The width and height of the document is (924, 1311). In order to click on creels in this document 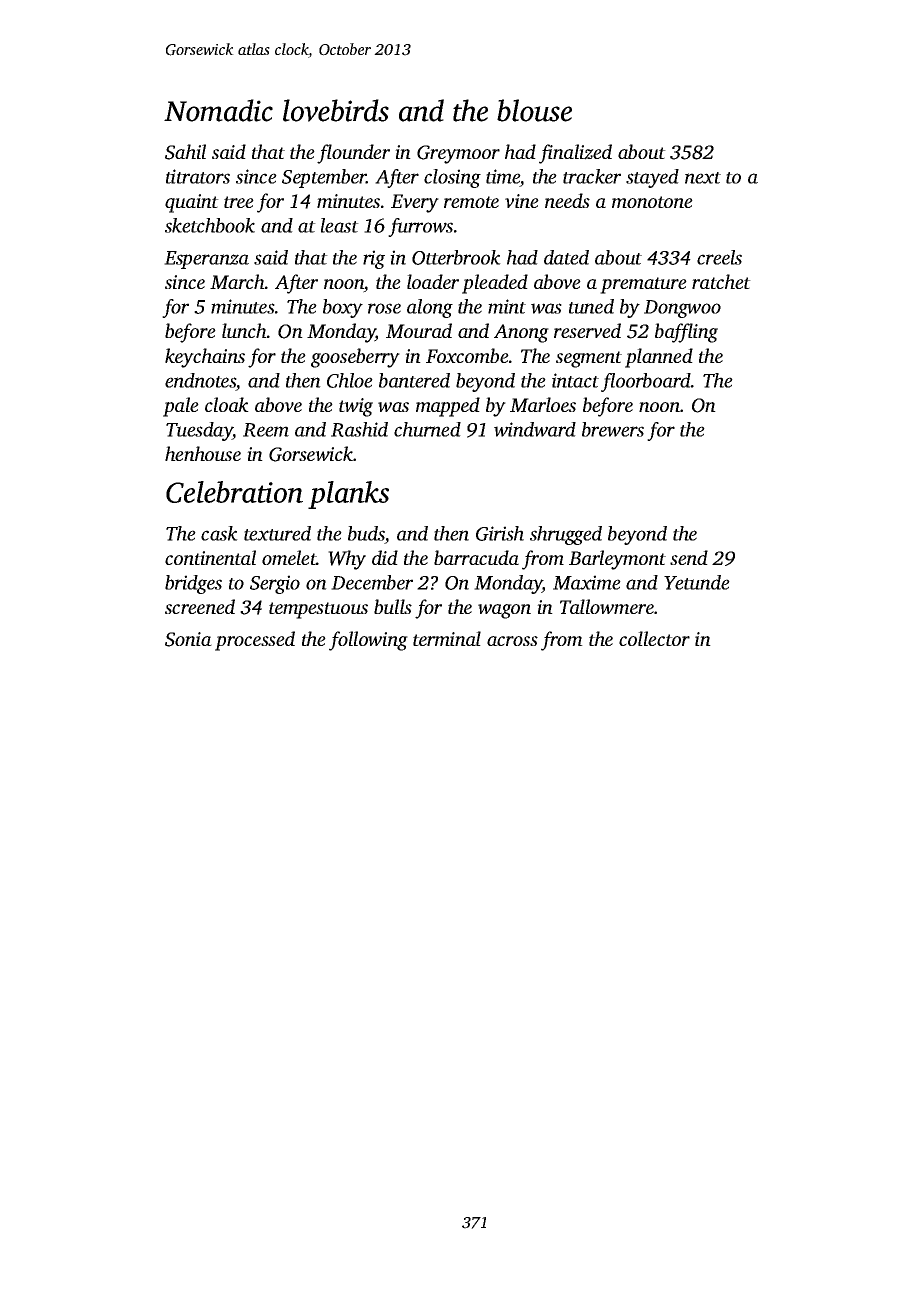, I will do `click(719, 257)`.
